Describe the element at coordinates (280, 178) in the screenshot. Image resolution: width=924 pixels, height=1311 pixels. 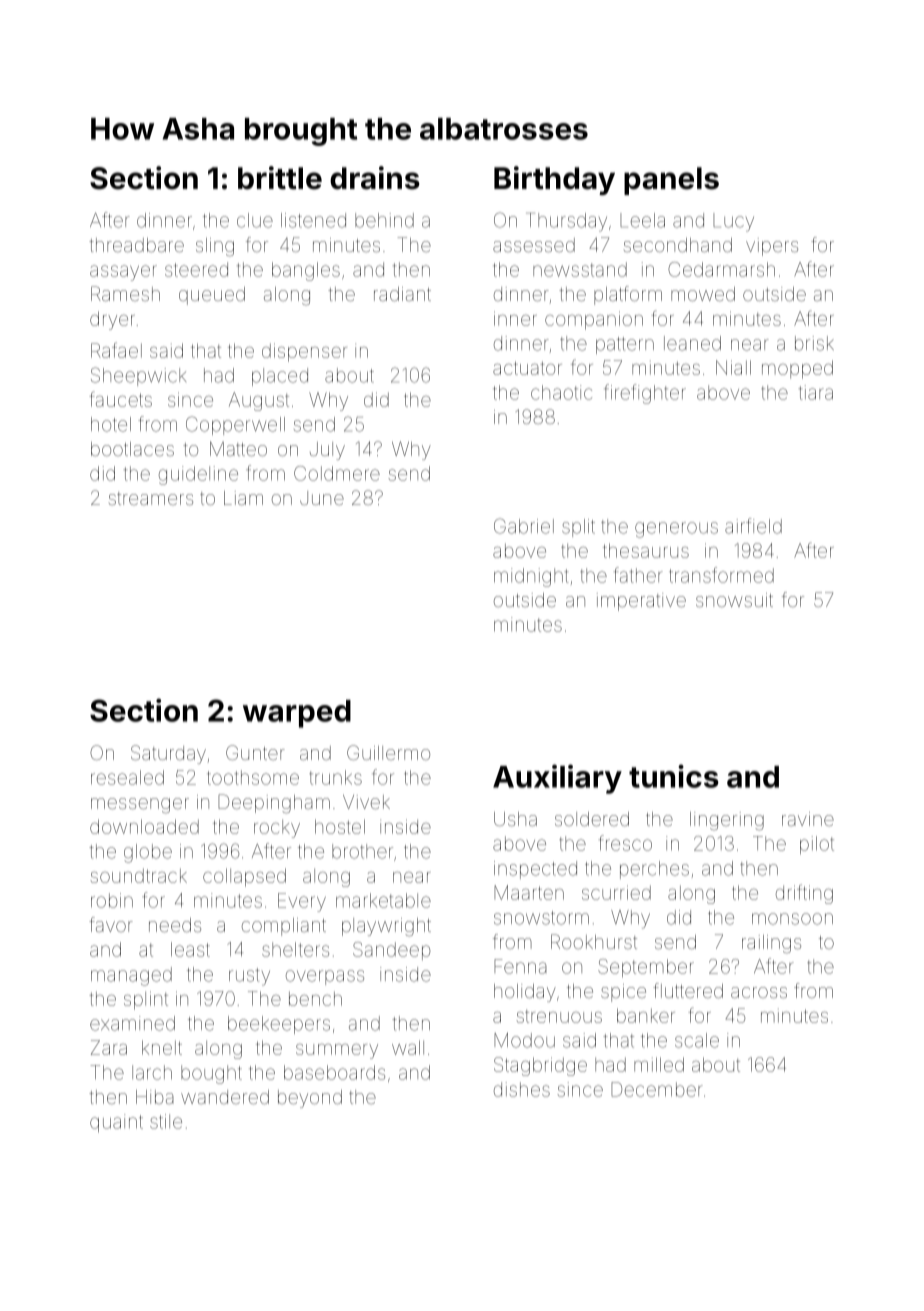
I see `brittle` at that location.
